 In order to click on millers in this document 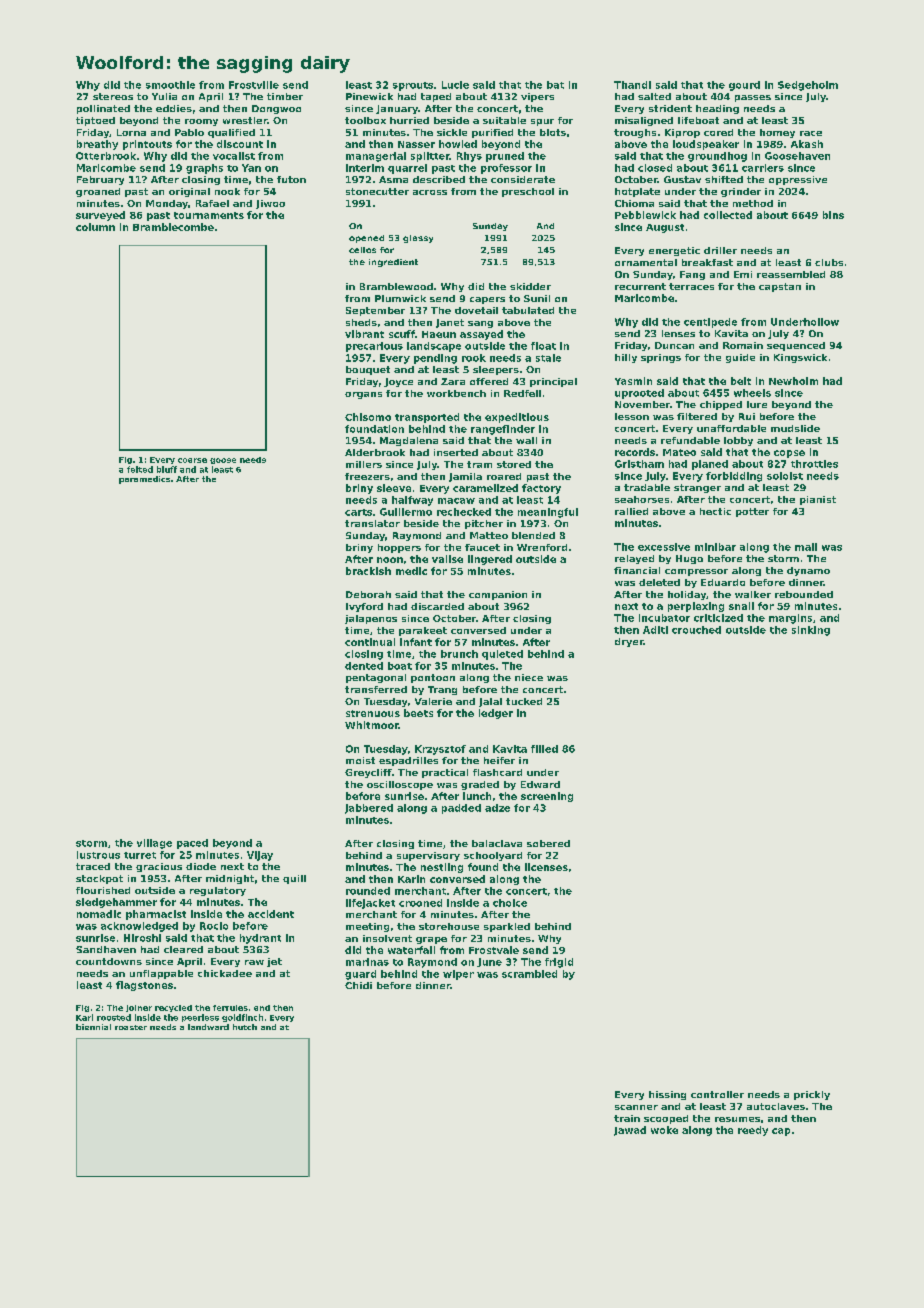, I will do `click(364, 464)`.
